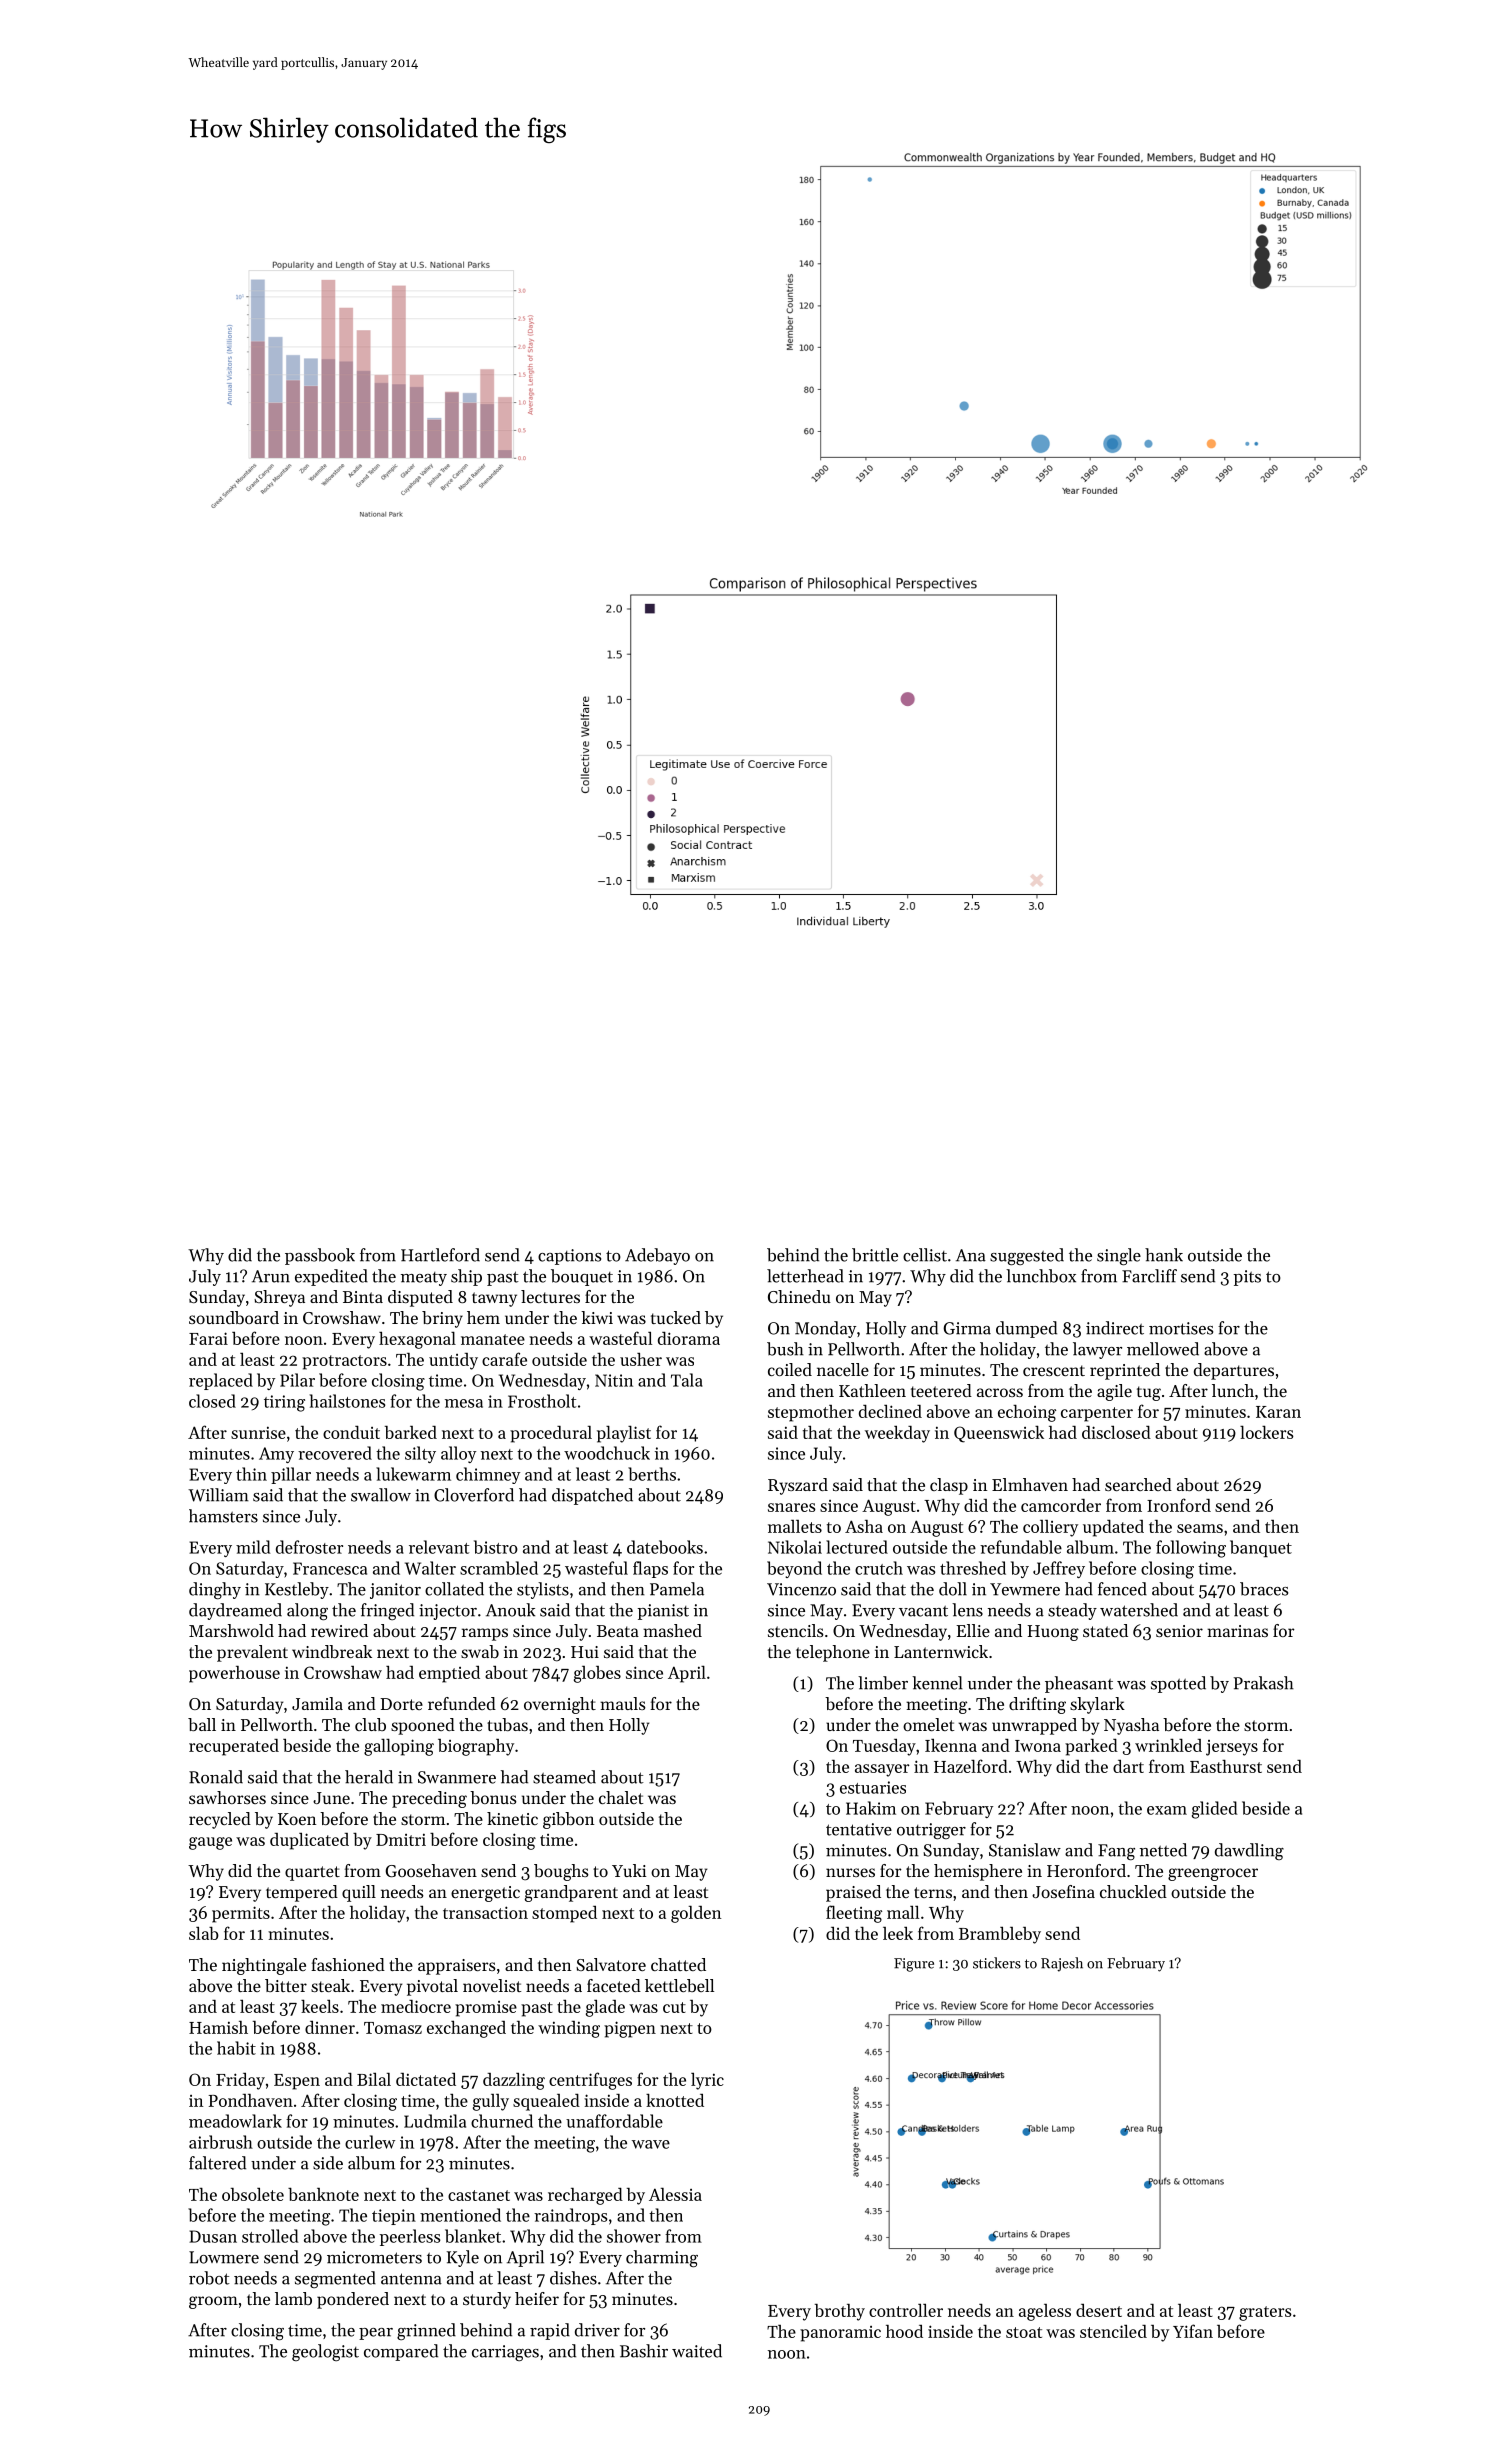 This document has height=2464, width=1496. Describe the element at coordinates (1164, 1255) in the document. I see `hank` at that location.
